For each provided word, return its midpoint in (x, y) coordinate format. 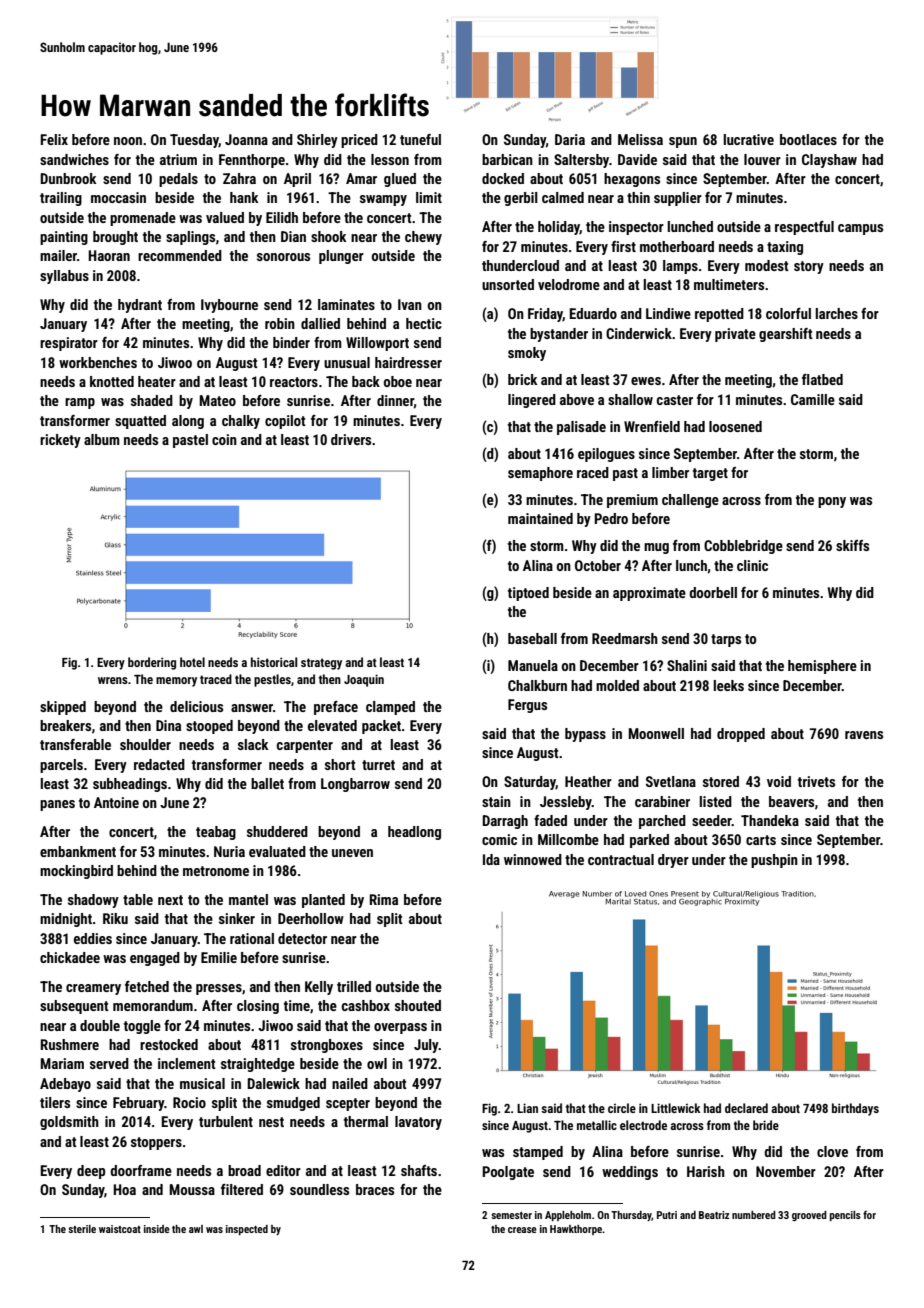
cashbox (366, 1005)
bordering (152, 663)
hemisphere (822, 667)
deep (91, 1172)
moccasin (118, 197)
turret (378, 765)
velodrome (569, 284)
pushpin (774, 861)
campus (860, 229)
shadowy (93, 901)
